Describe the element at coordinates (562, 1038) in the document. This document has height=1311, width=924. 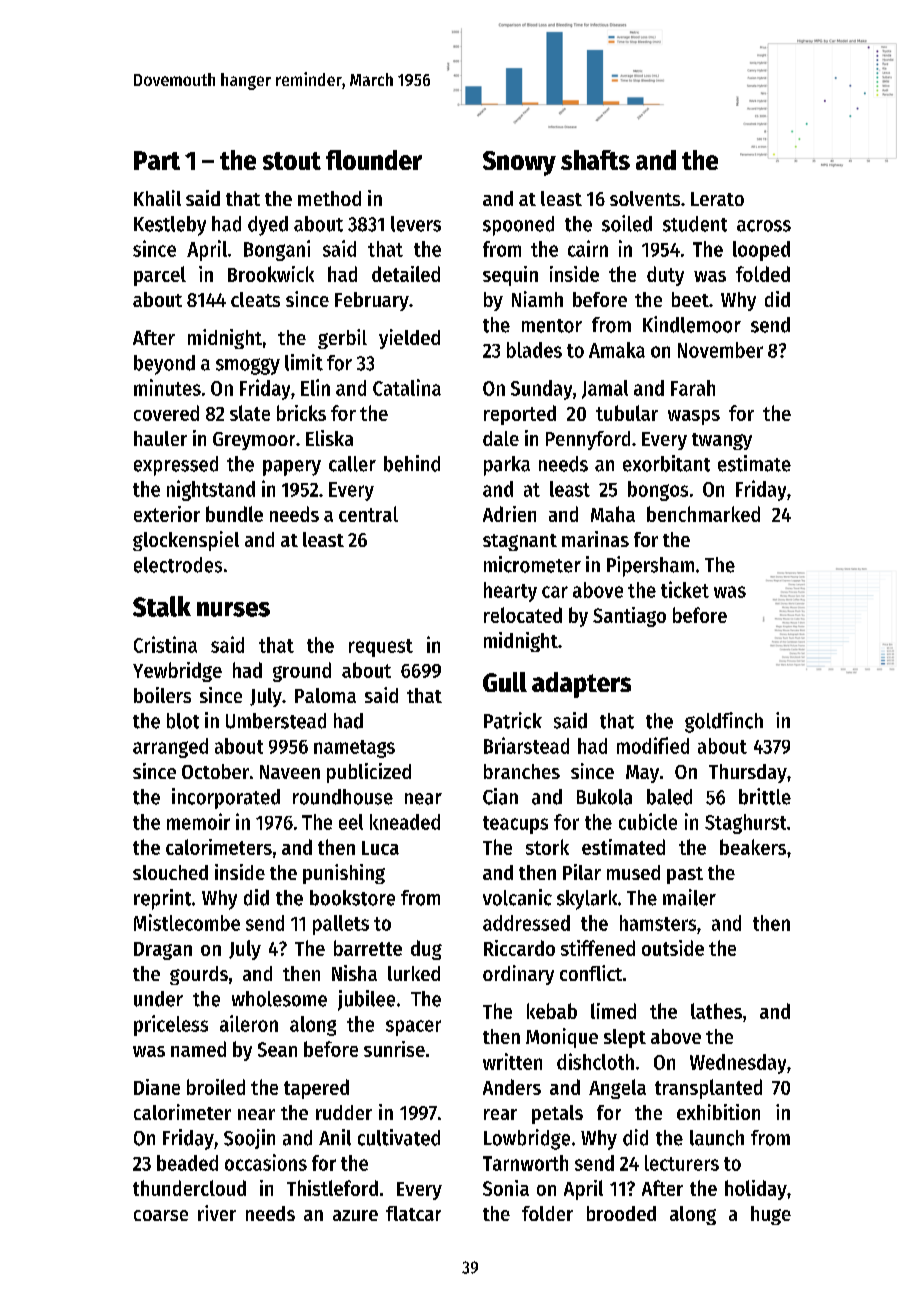
I see `Monique` at that location.
